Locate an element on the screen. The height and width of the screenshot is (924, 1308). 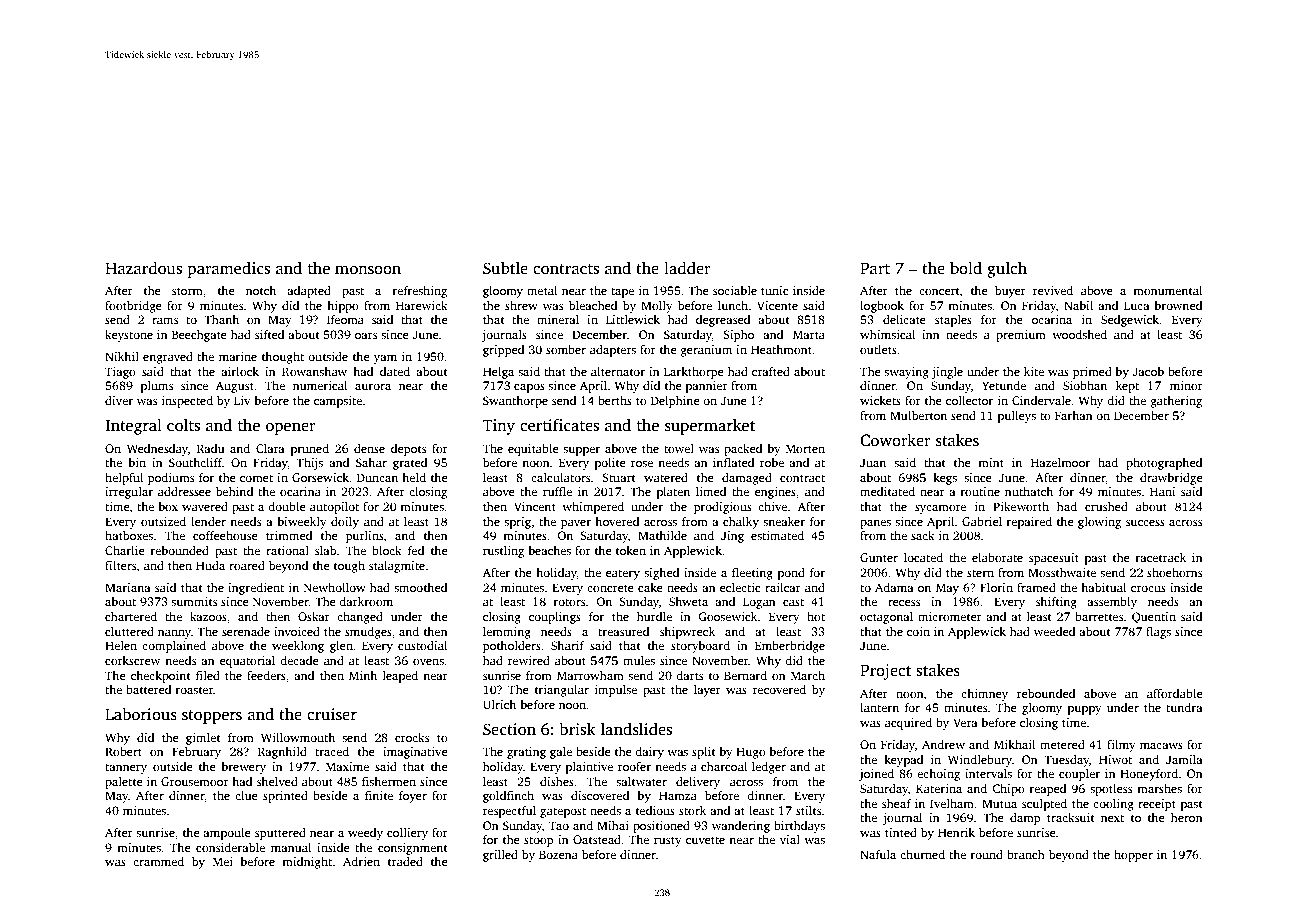
storm is located at coordinates (187, 291).
